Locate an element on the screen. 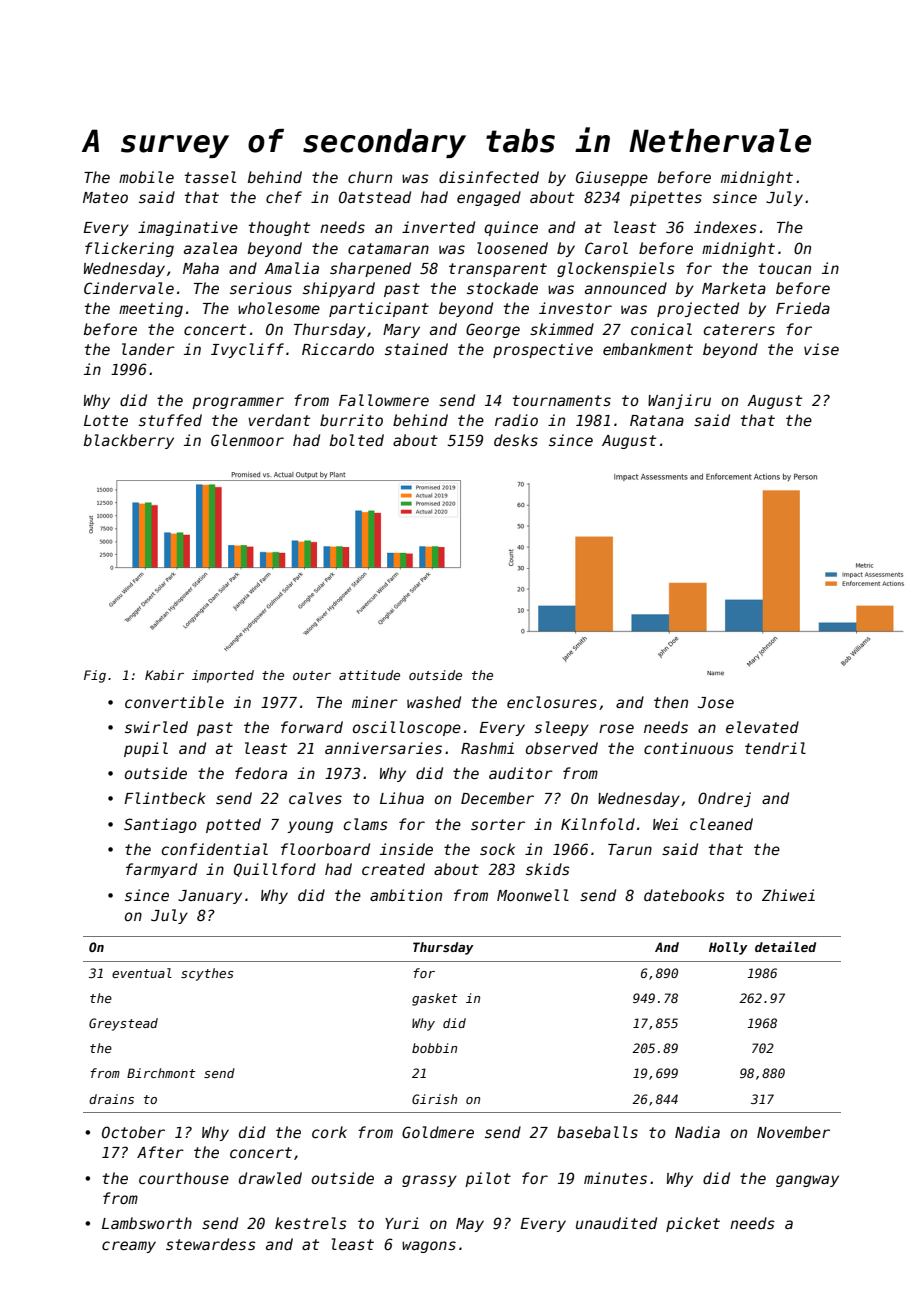 The height and width of the screenshot is (1308, 924). stained is located at coordinates (416, 349).
